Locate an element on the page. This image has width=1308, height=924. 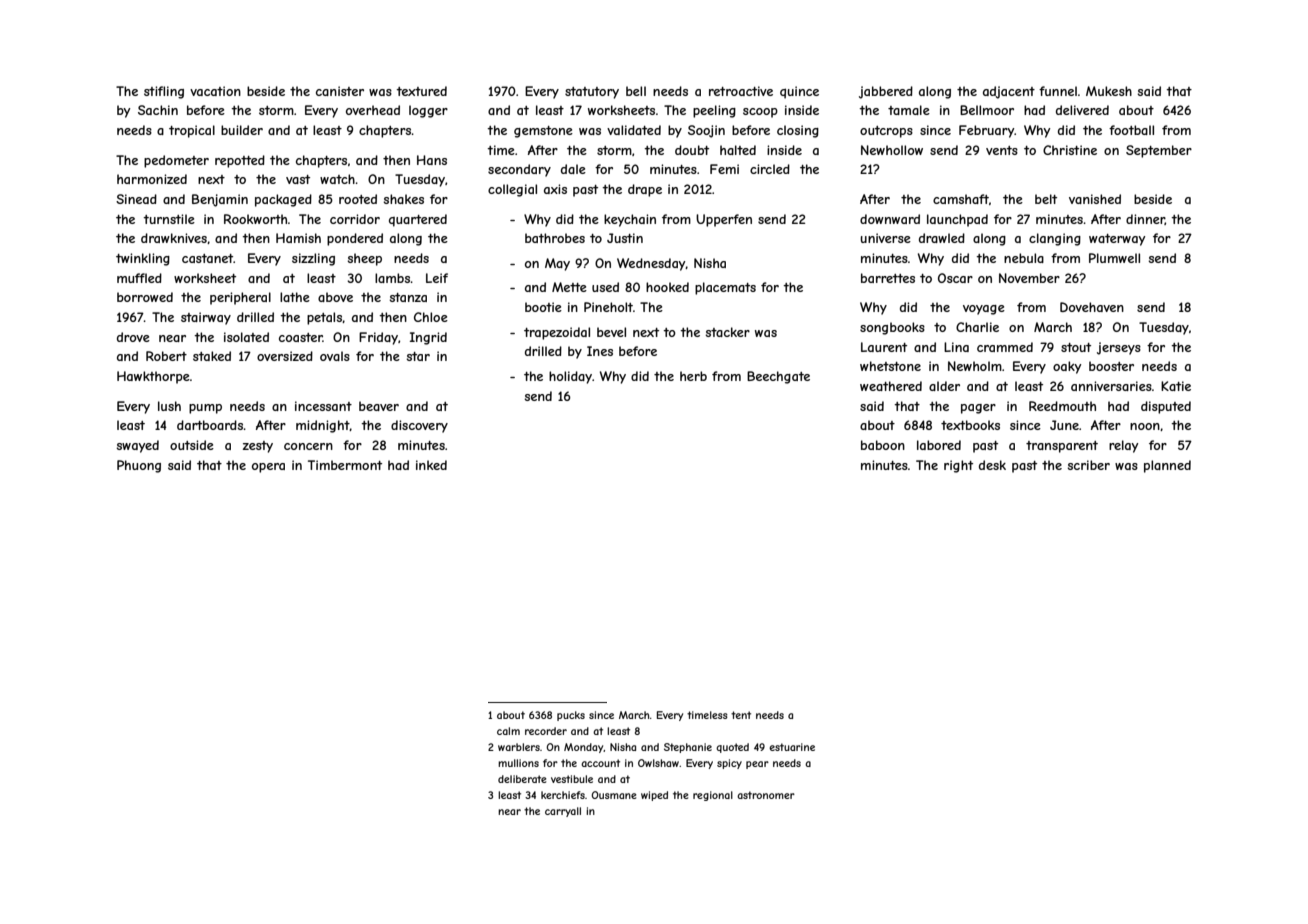
September is located at coordinates (1159, 151).
